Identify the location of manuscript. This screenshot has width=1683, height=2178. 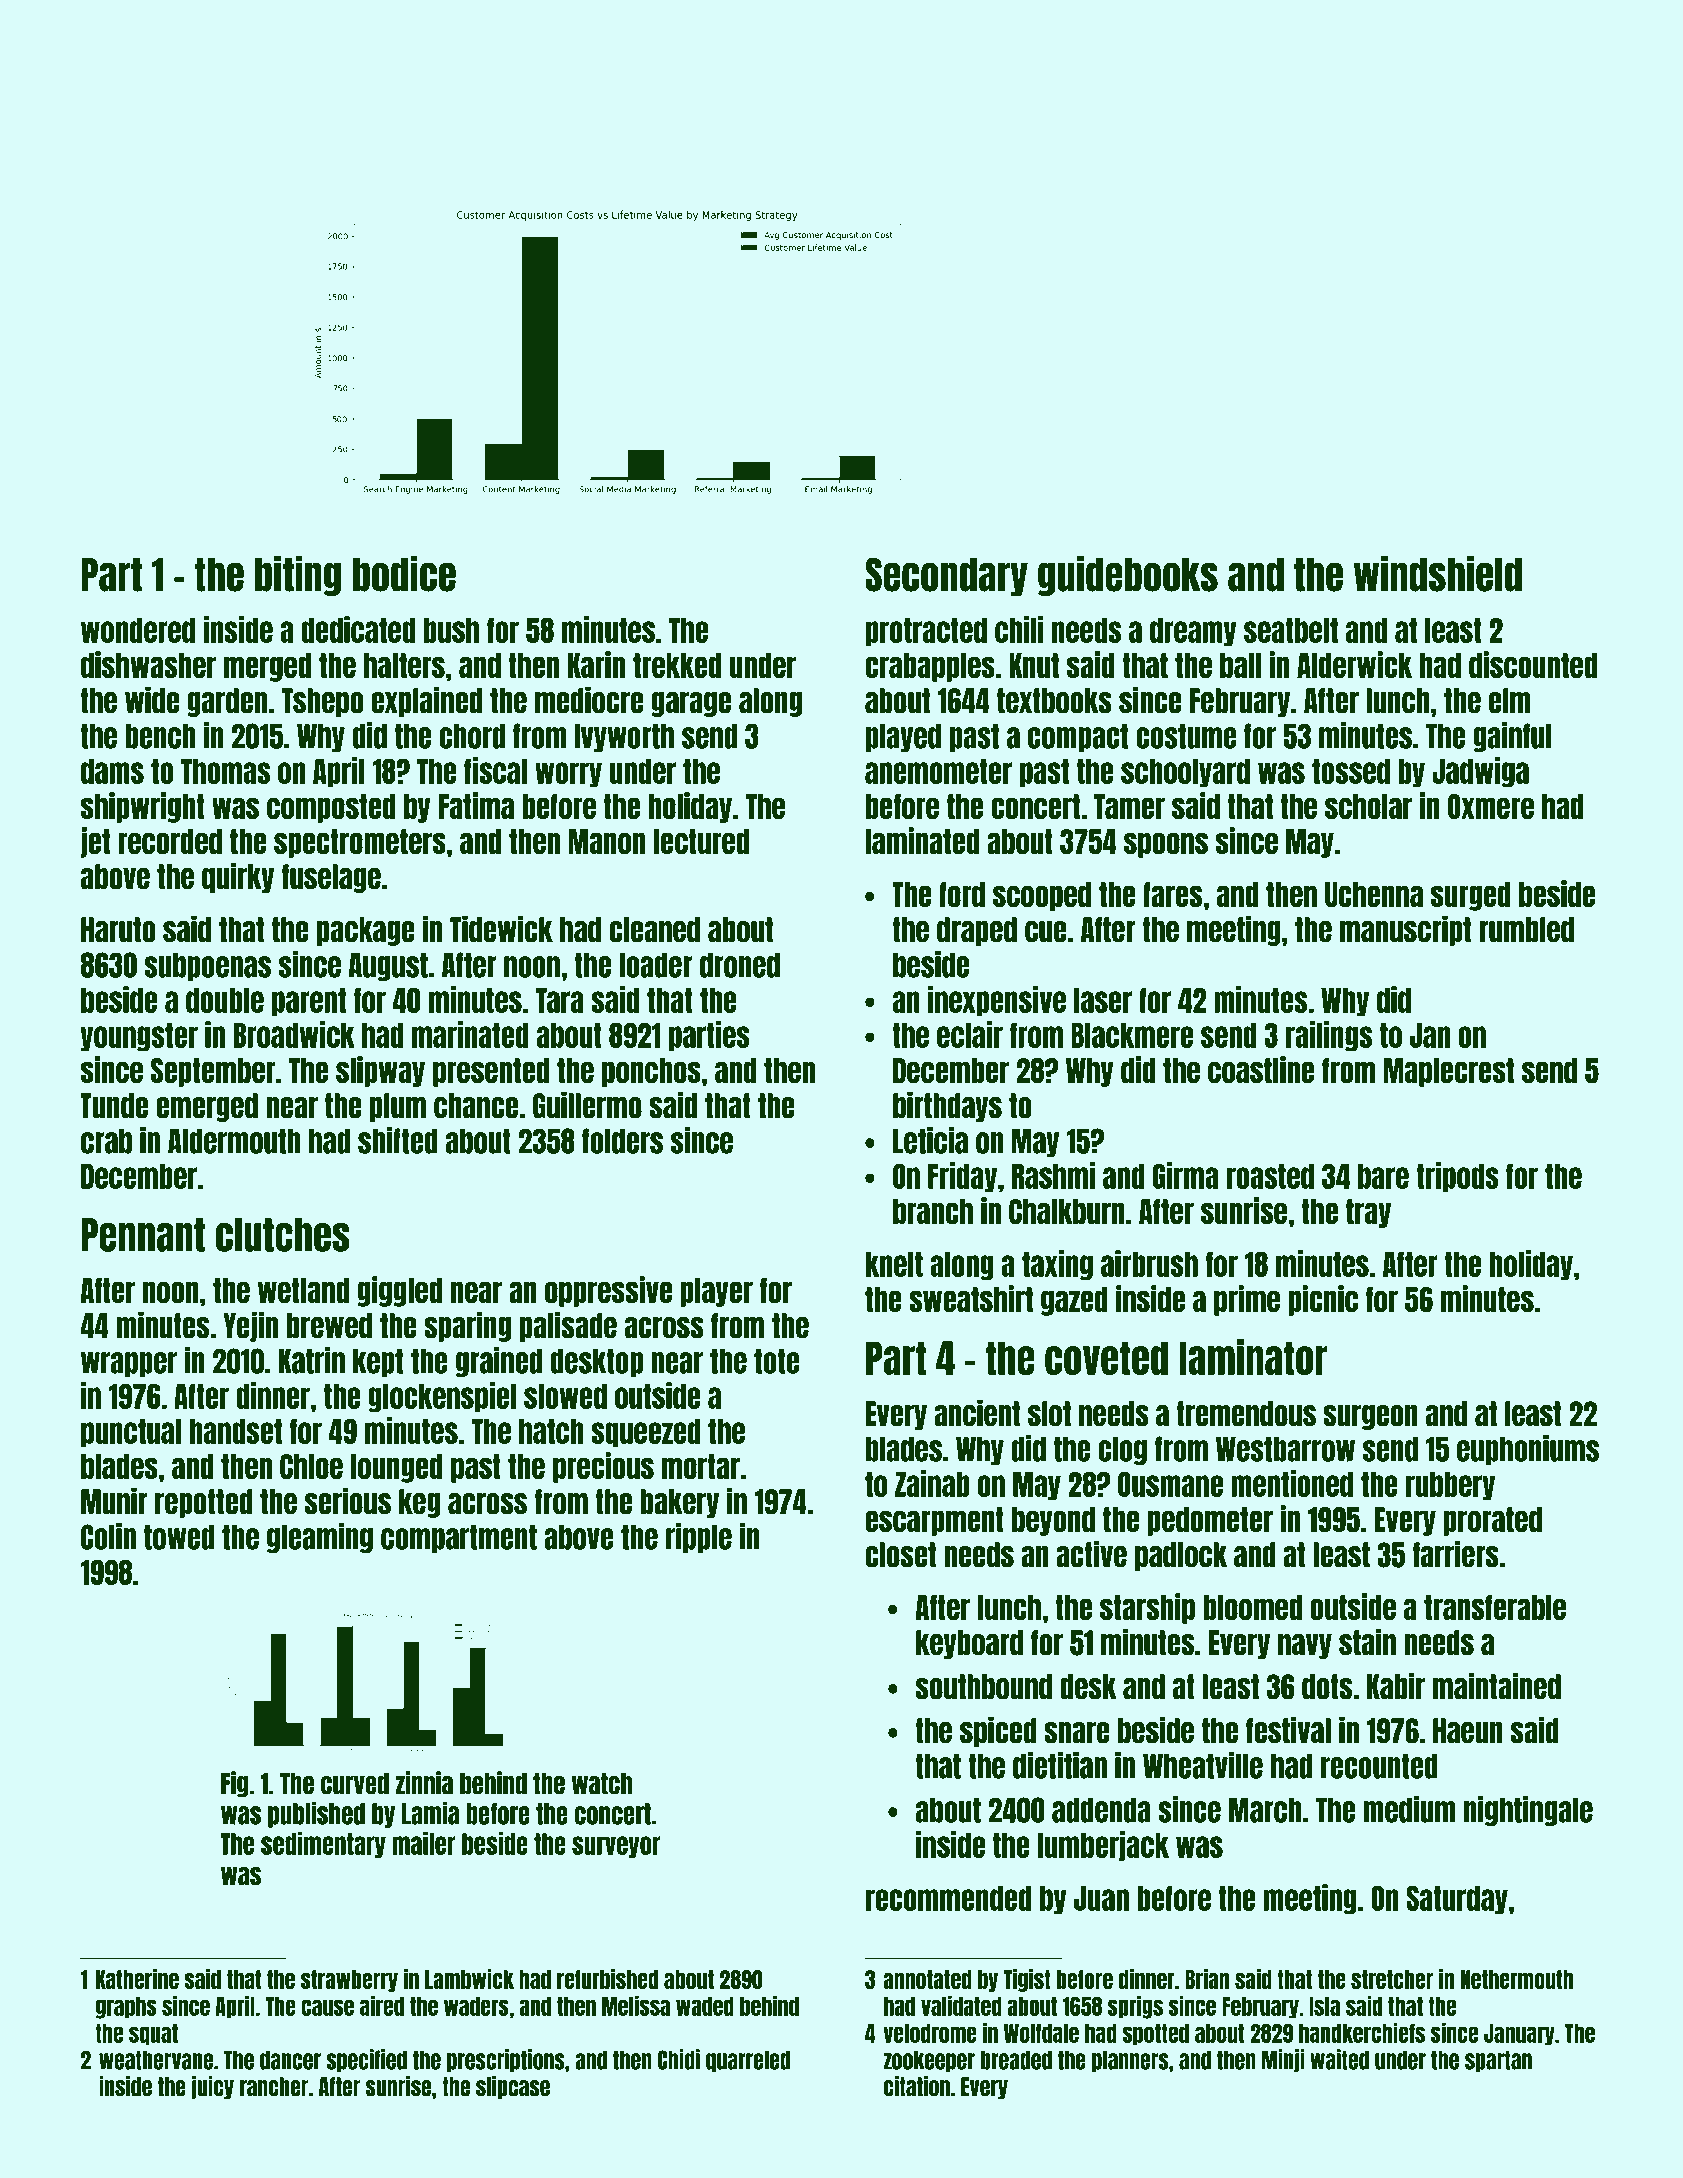
(1405, 930).
